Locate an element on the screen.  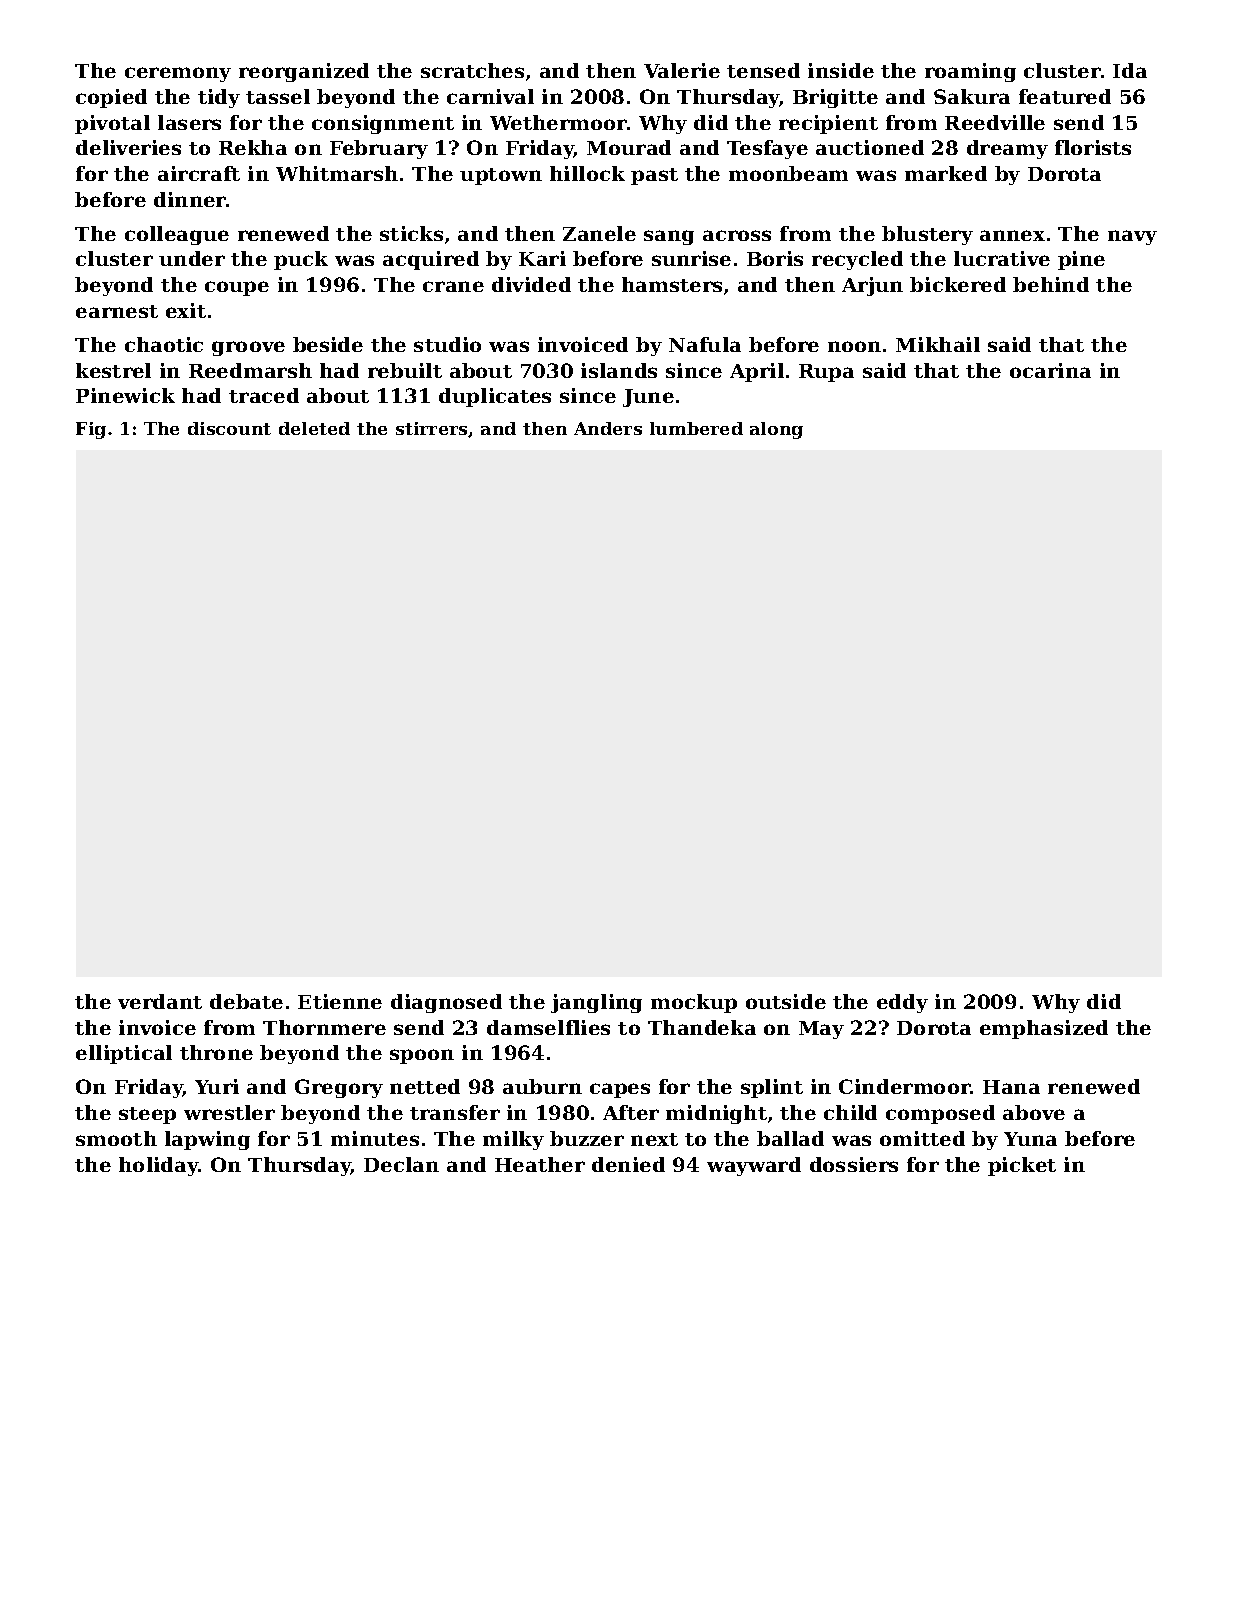
ocarina is located at coordinates (1050, 370).
